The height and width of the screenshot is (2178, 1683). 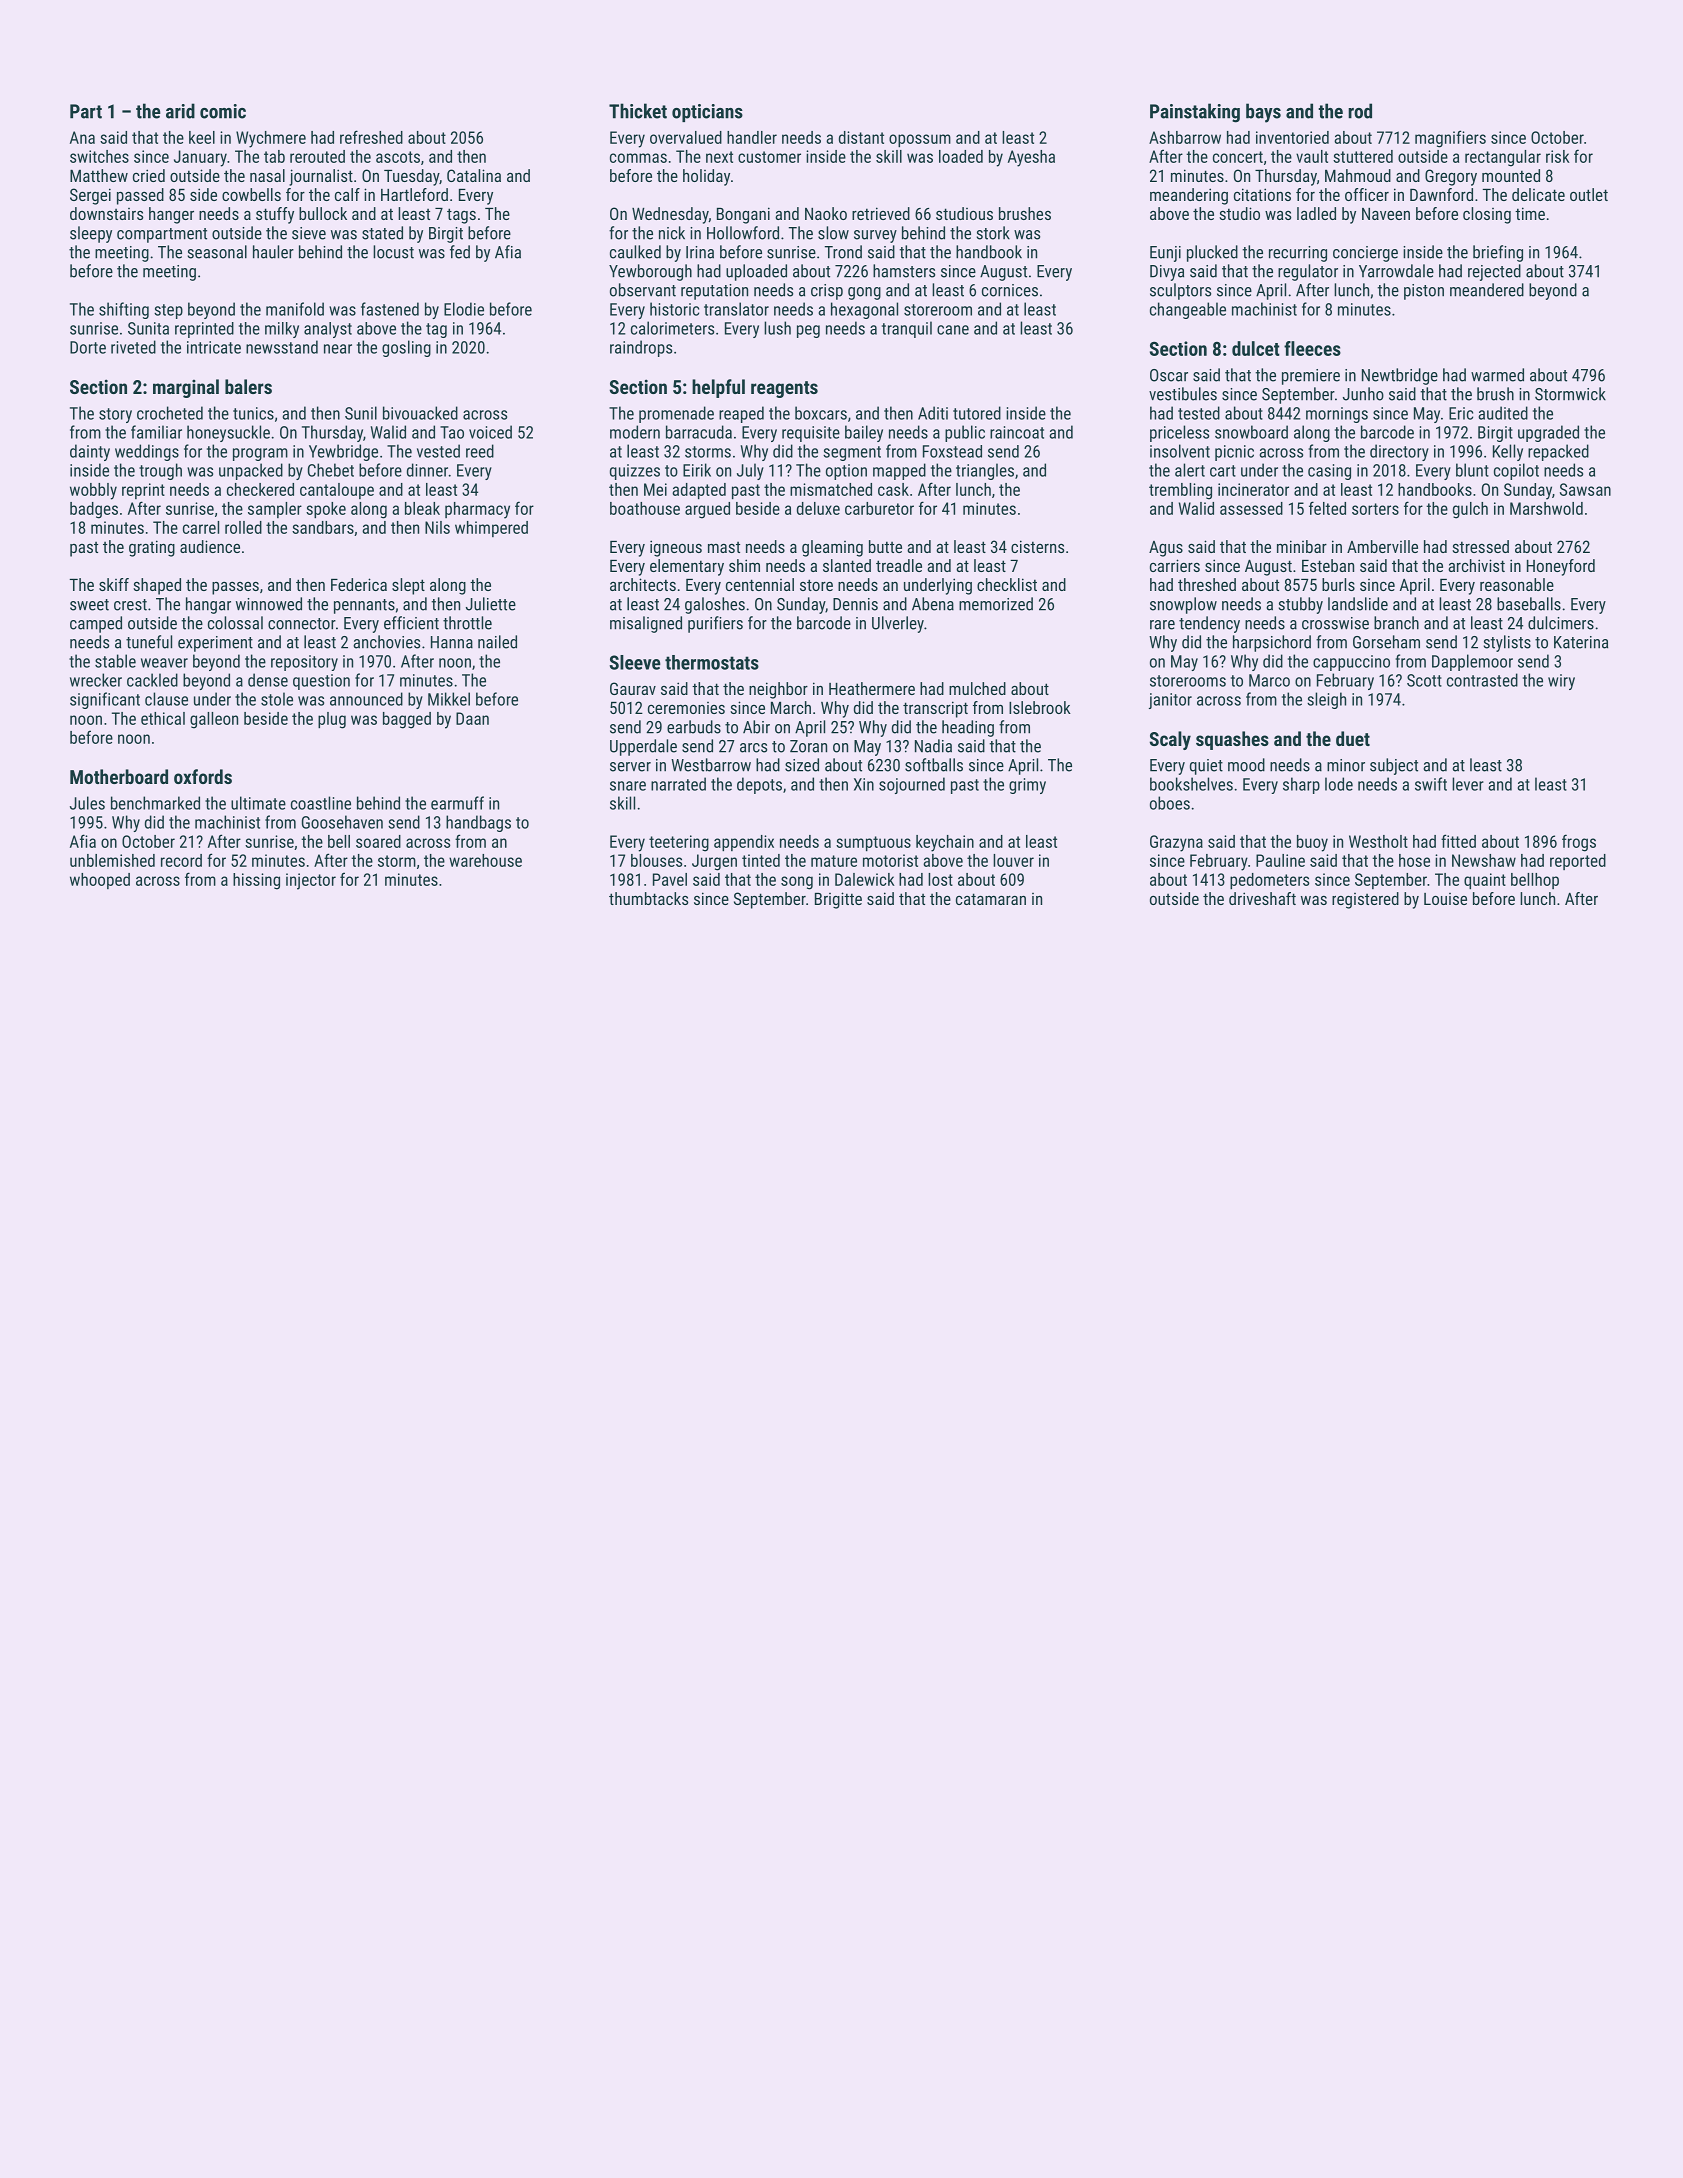 I want to click on rejected, so click(x=1494, y=272).
